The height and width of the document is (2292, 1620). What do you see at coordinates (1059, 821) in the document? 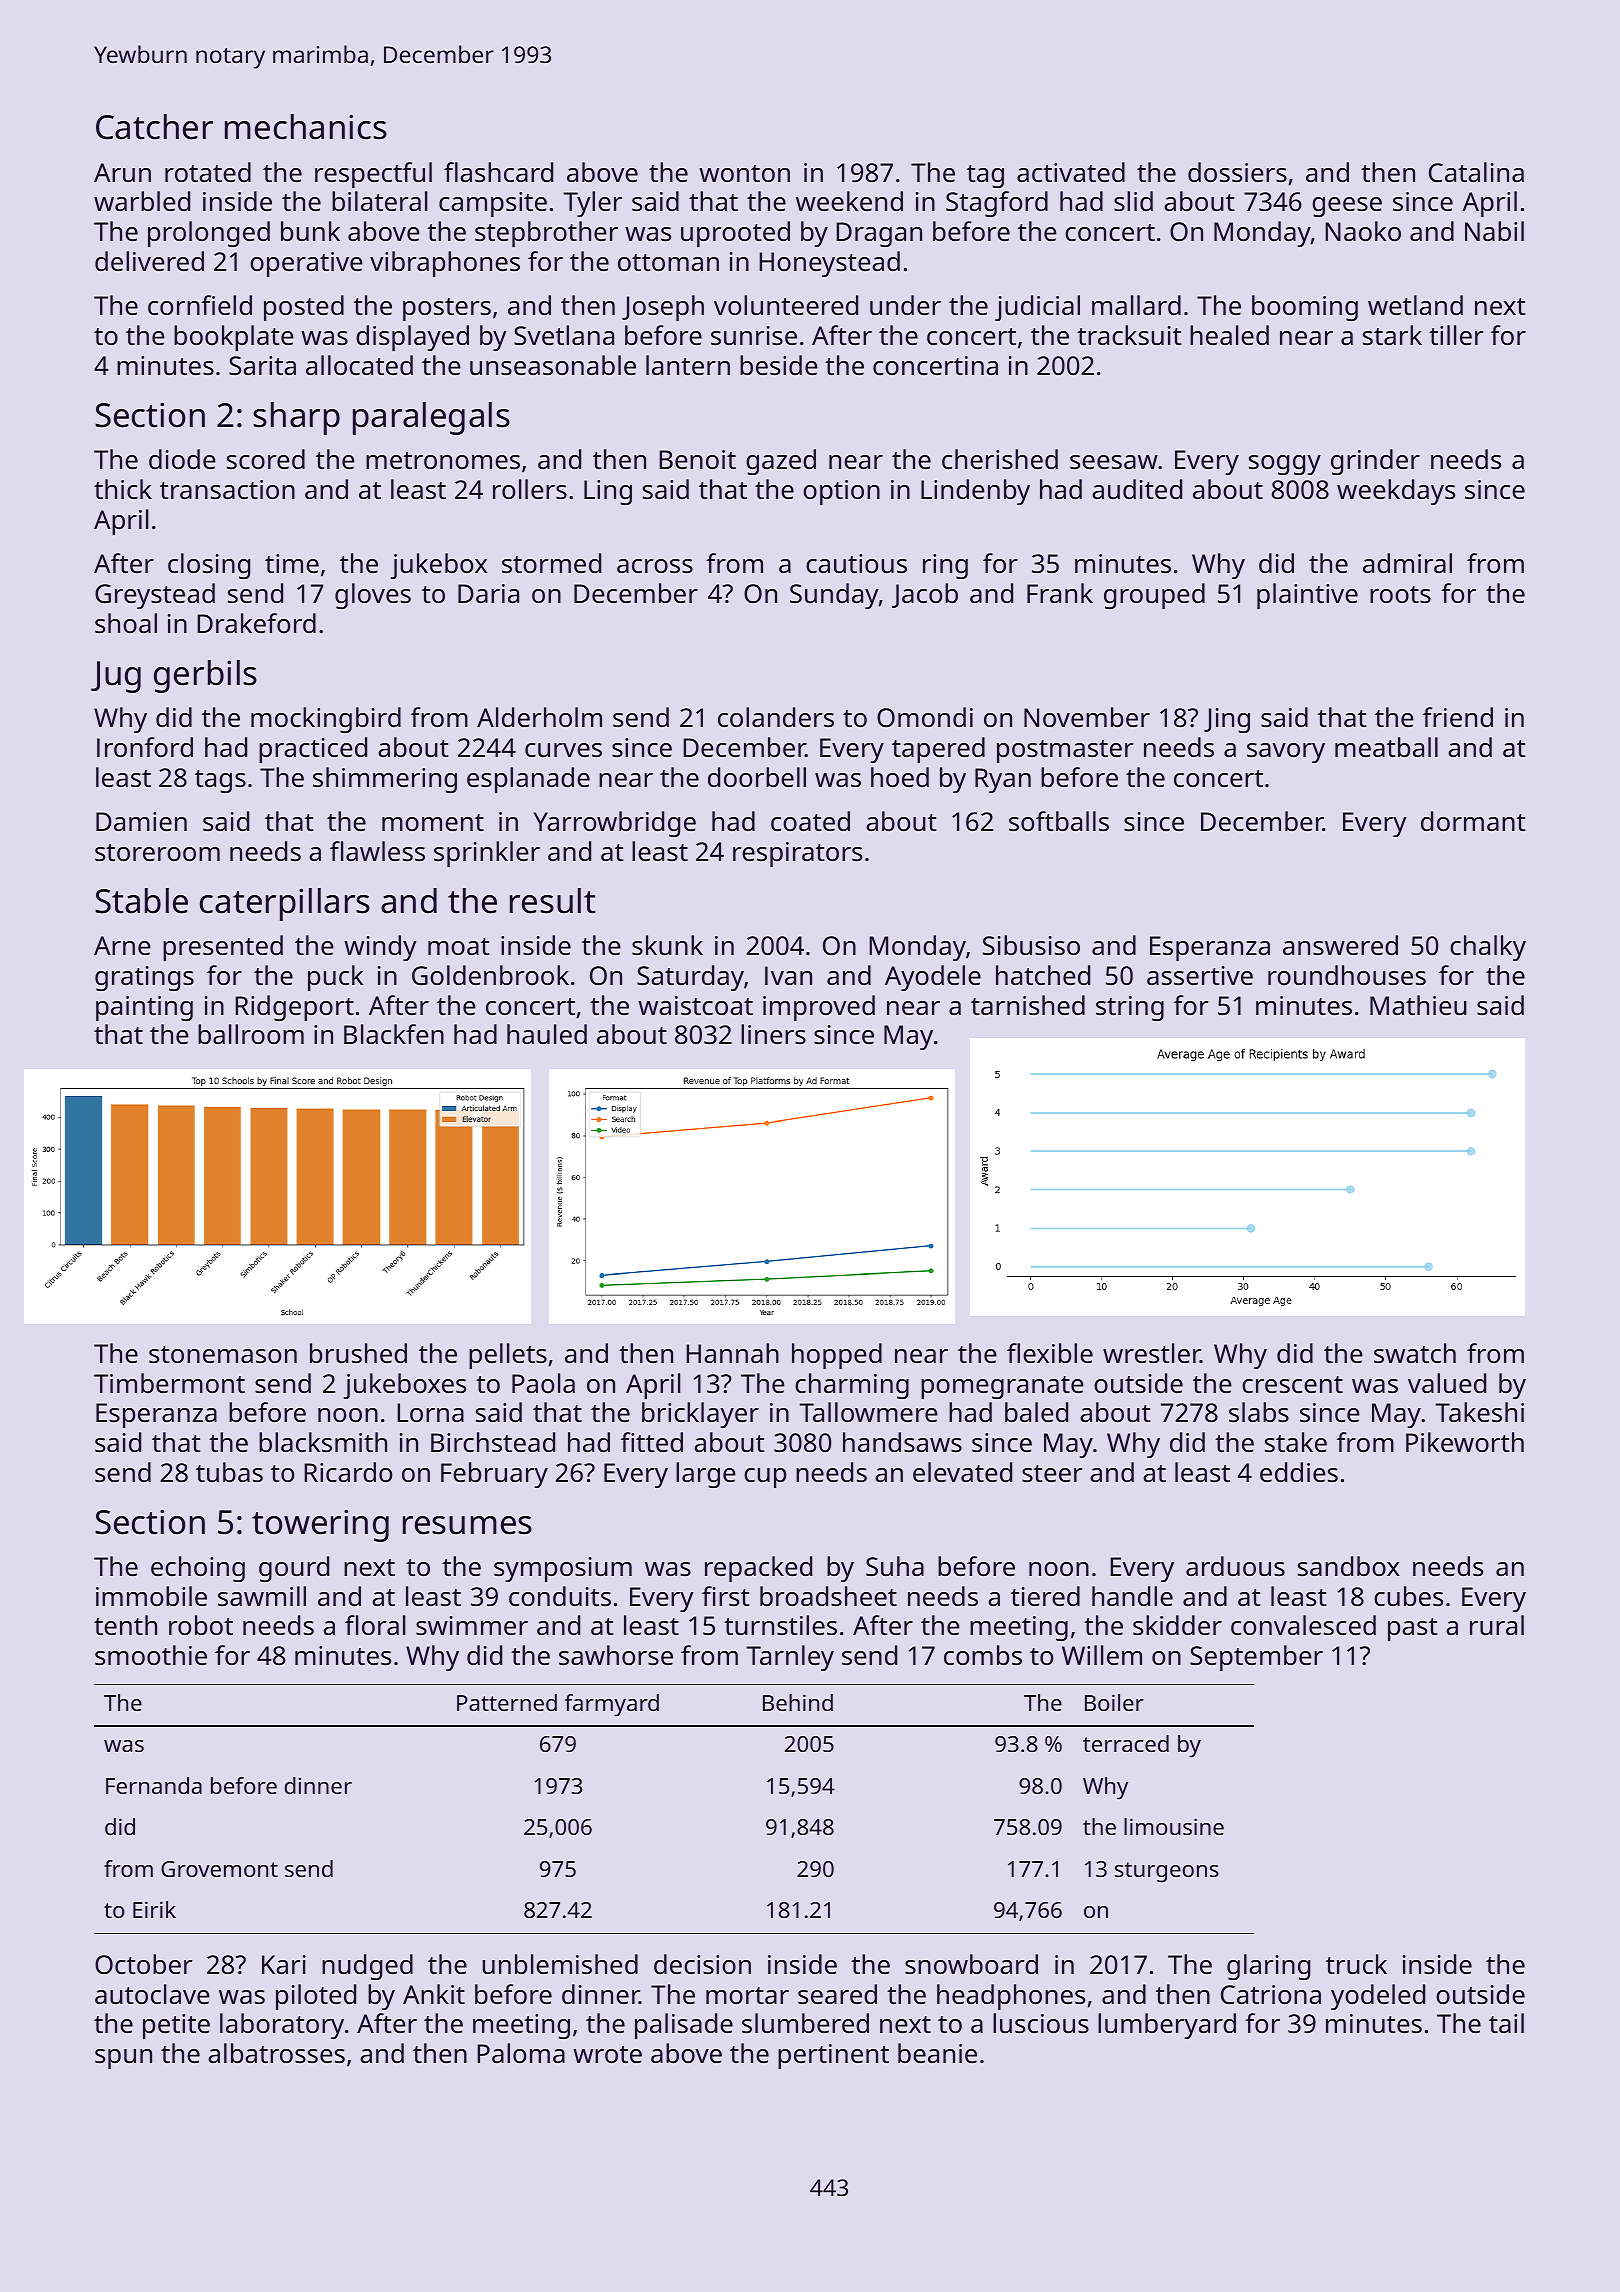
I see `softballs` at bounding box center [1059, 821].
